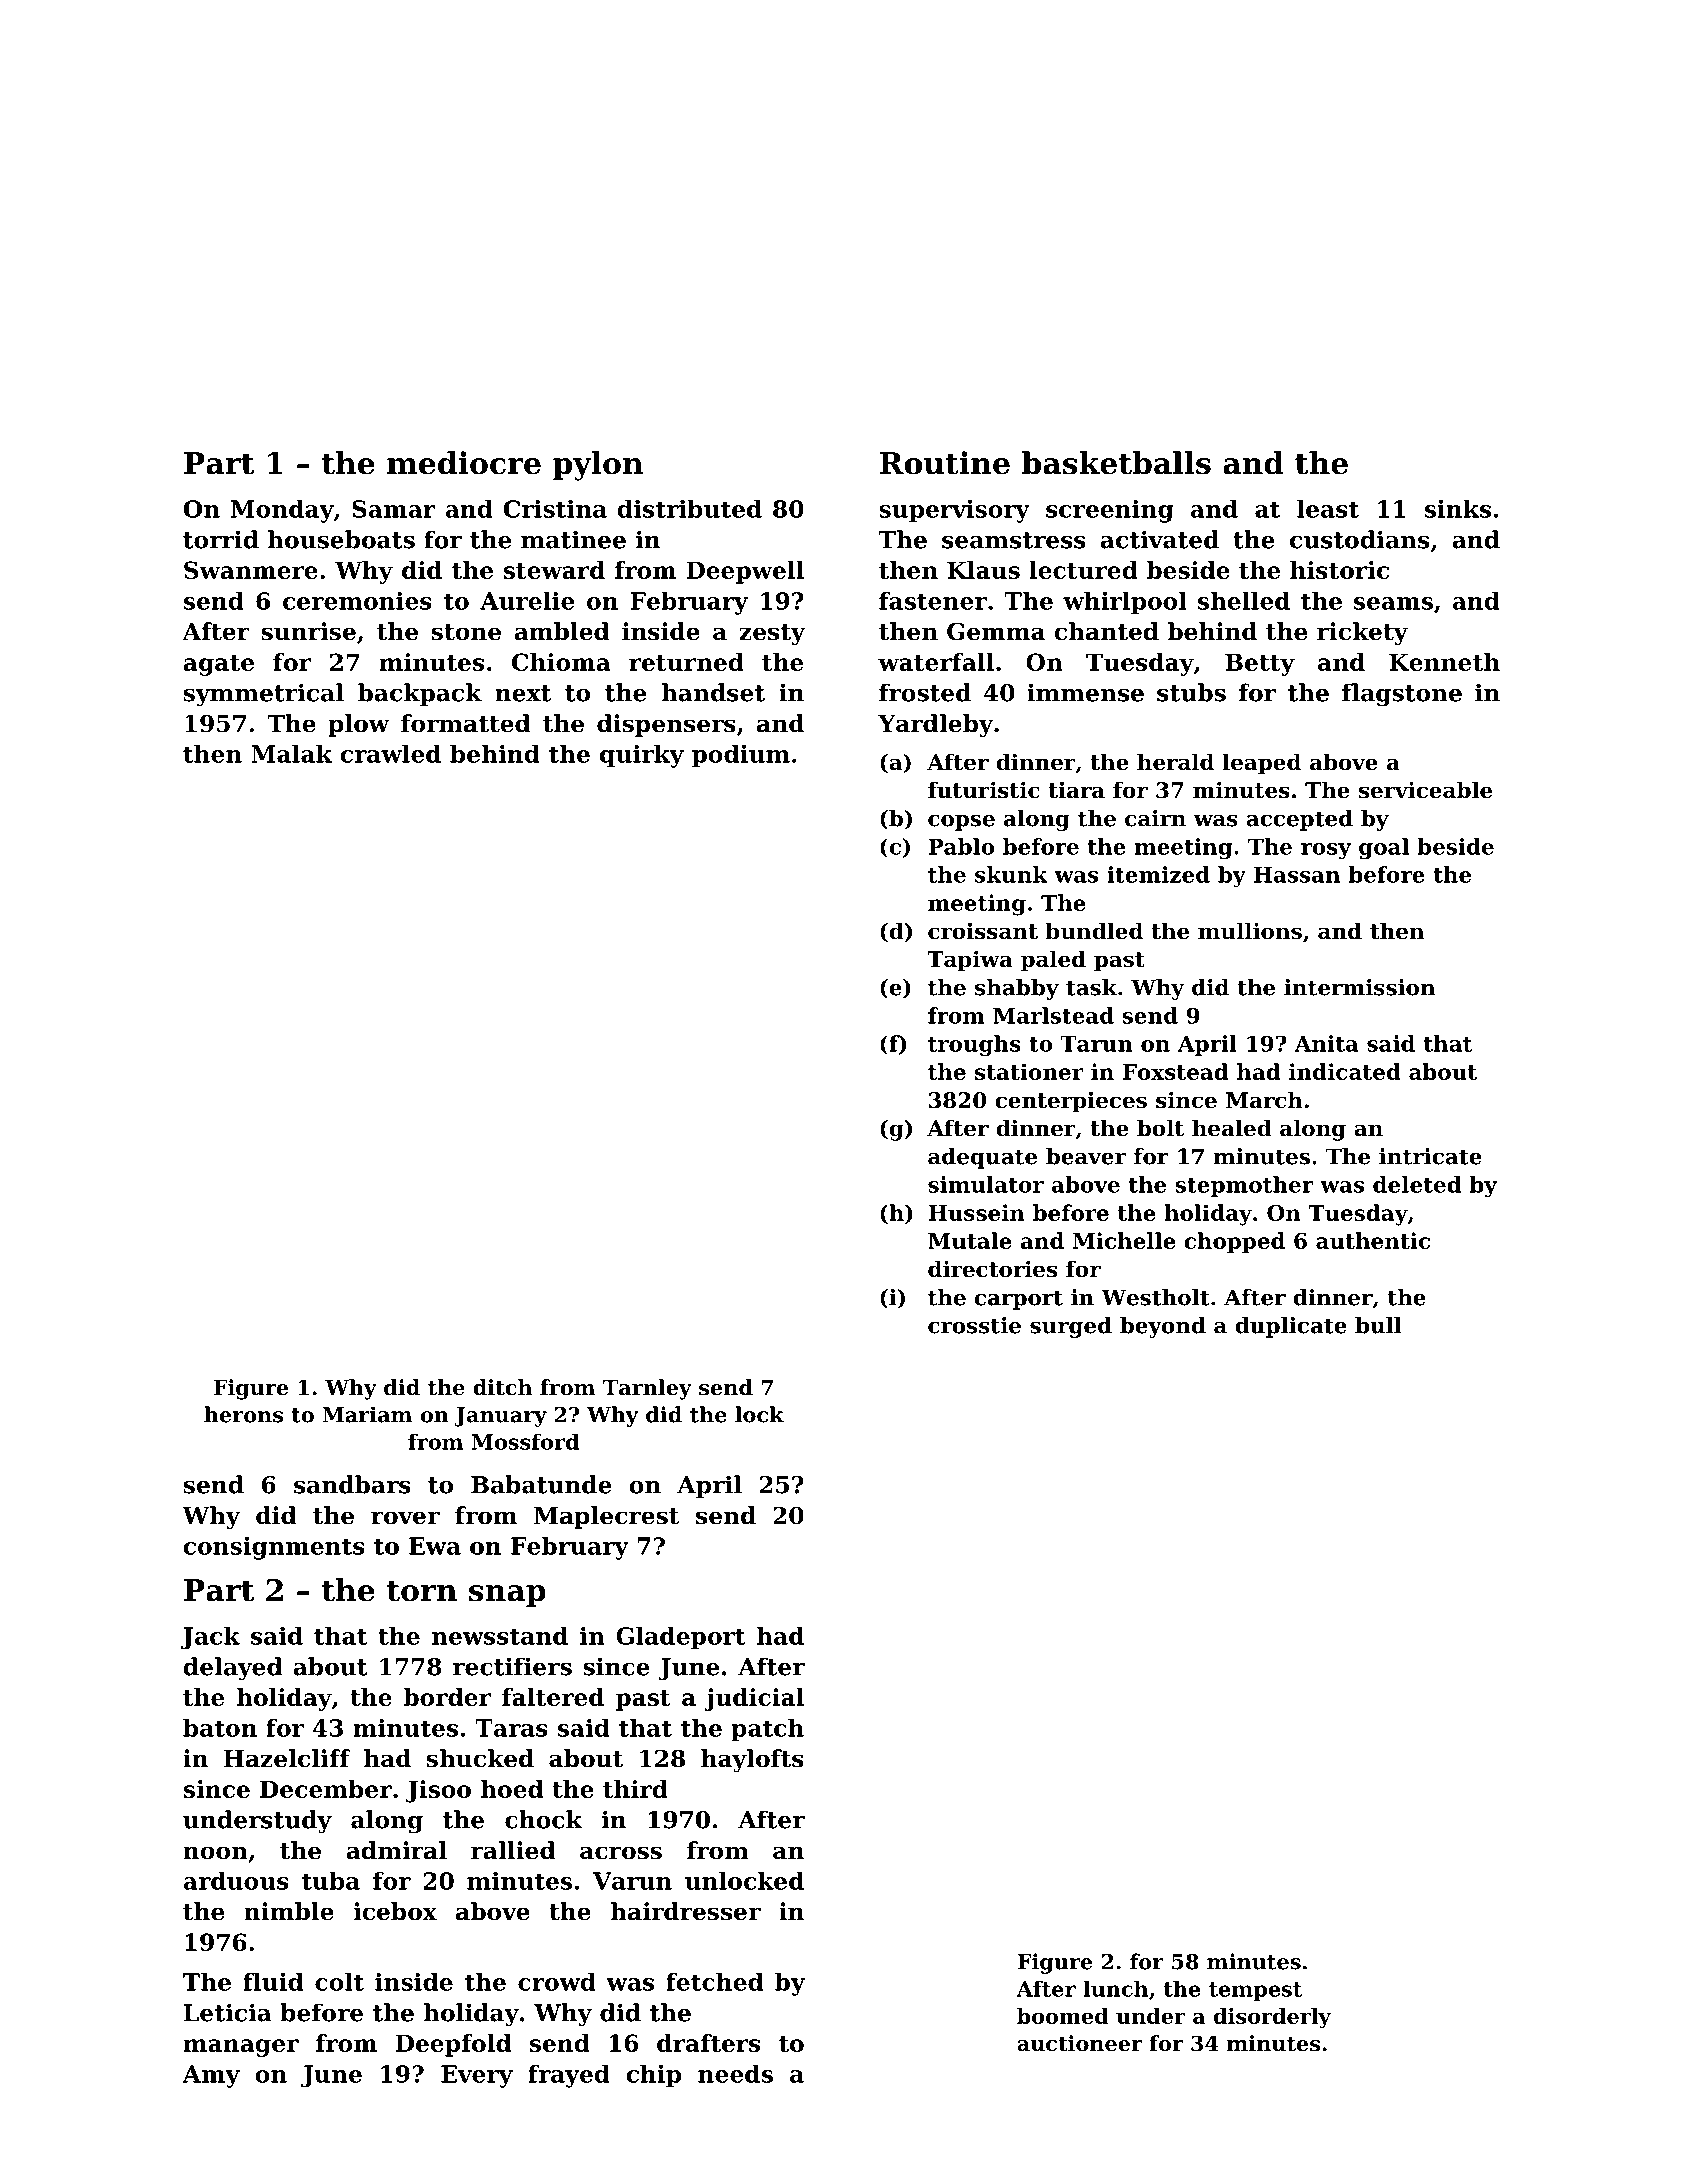  Describe the element at coordinates (974, 1325) in the screenshot. I see `crosstie` at that location.
